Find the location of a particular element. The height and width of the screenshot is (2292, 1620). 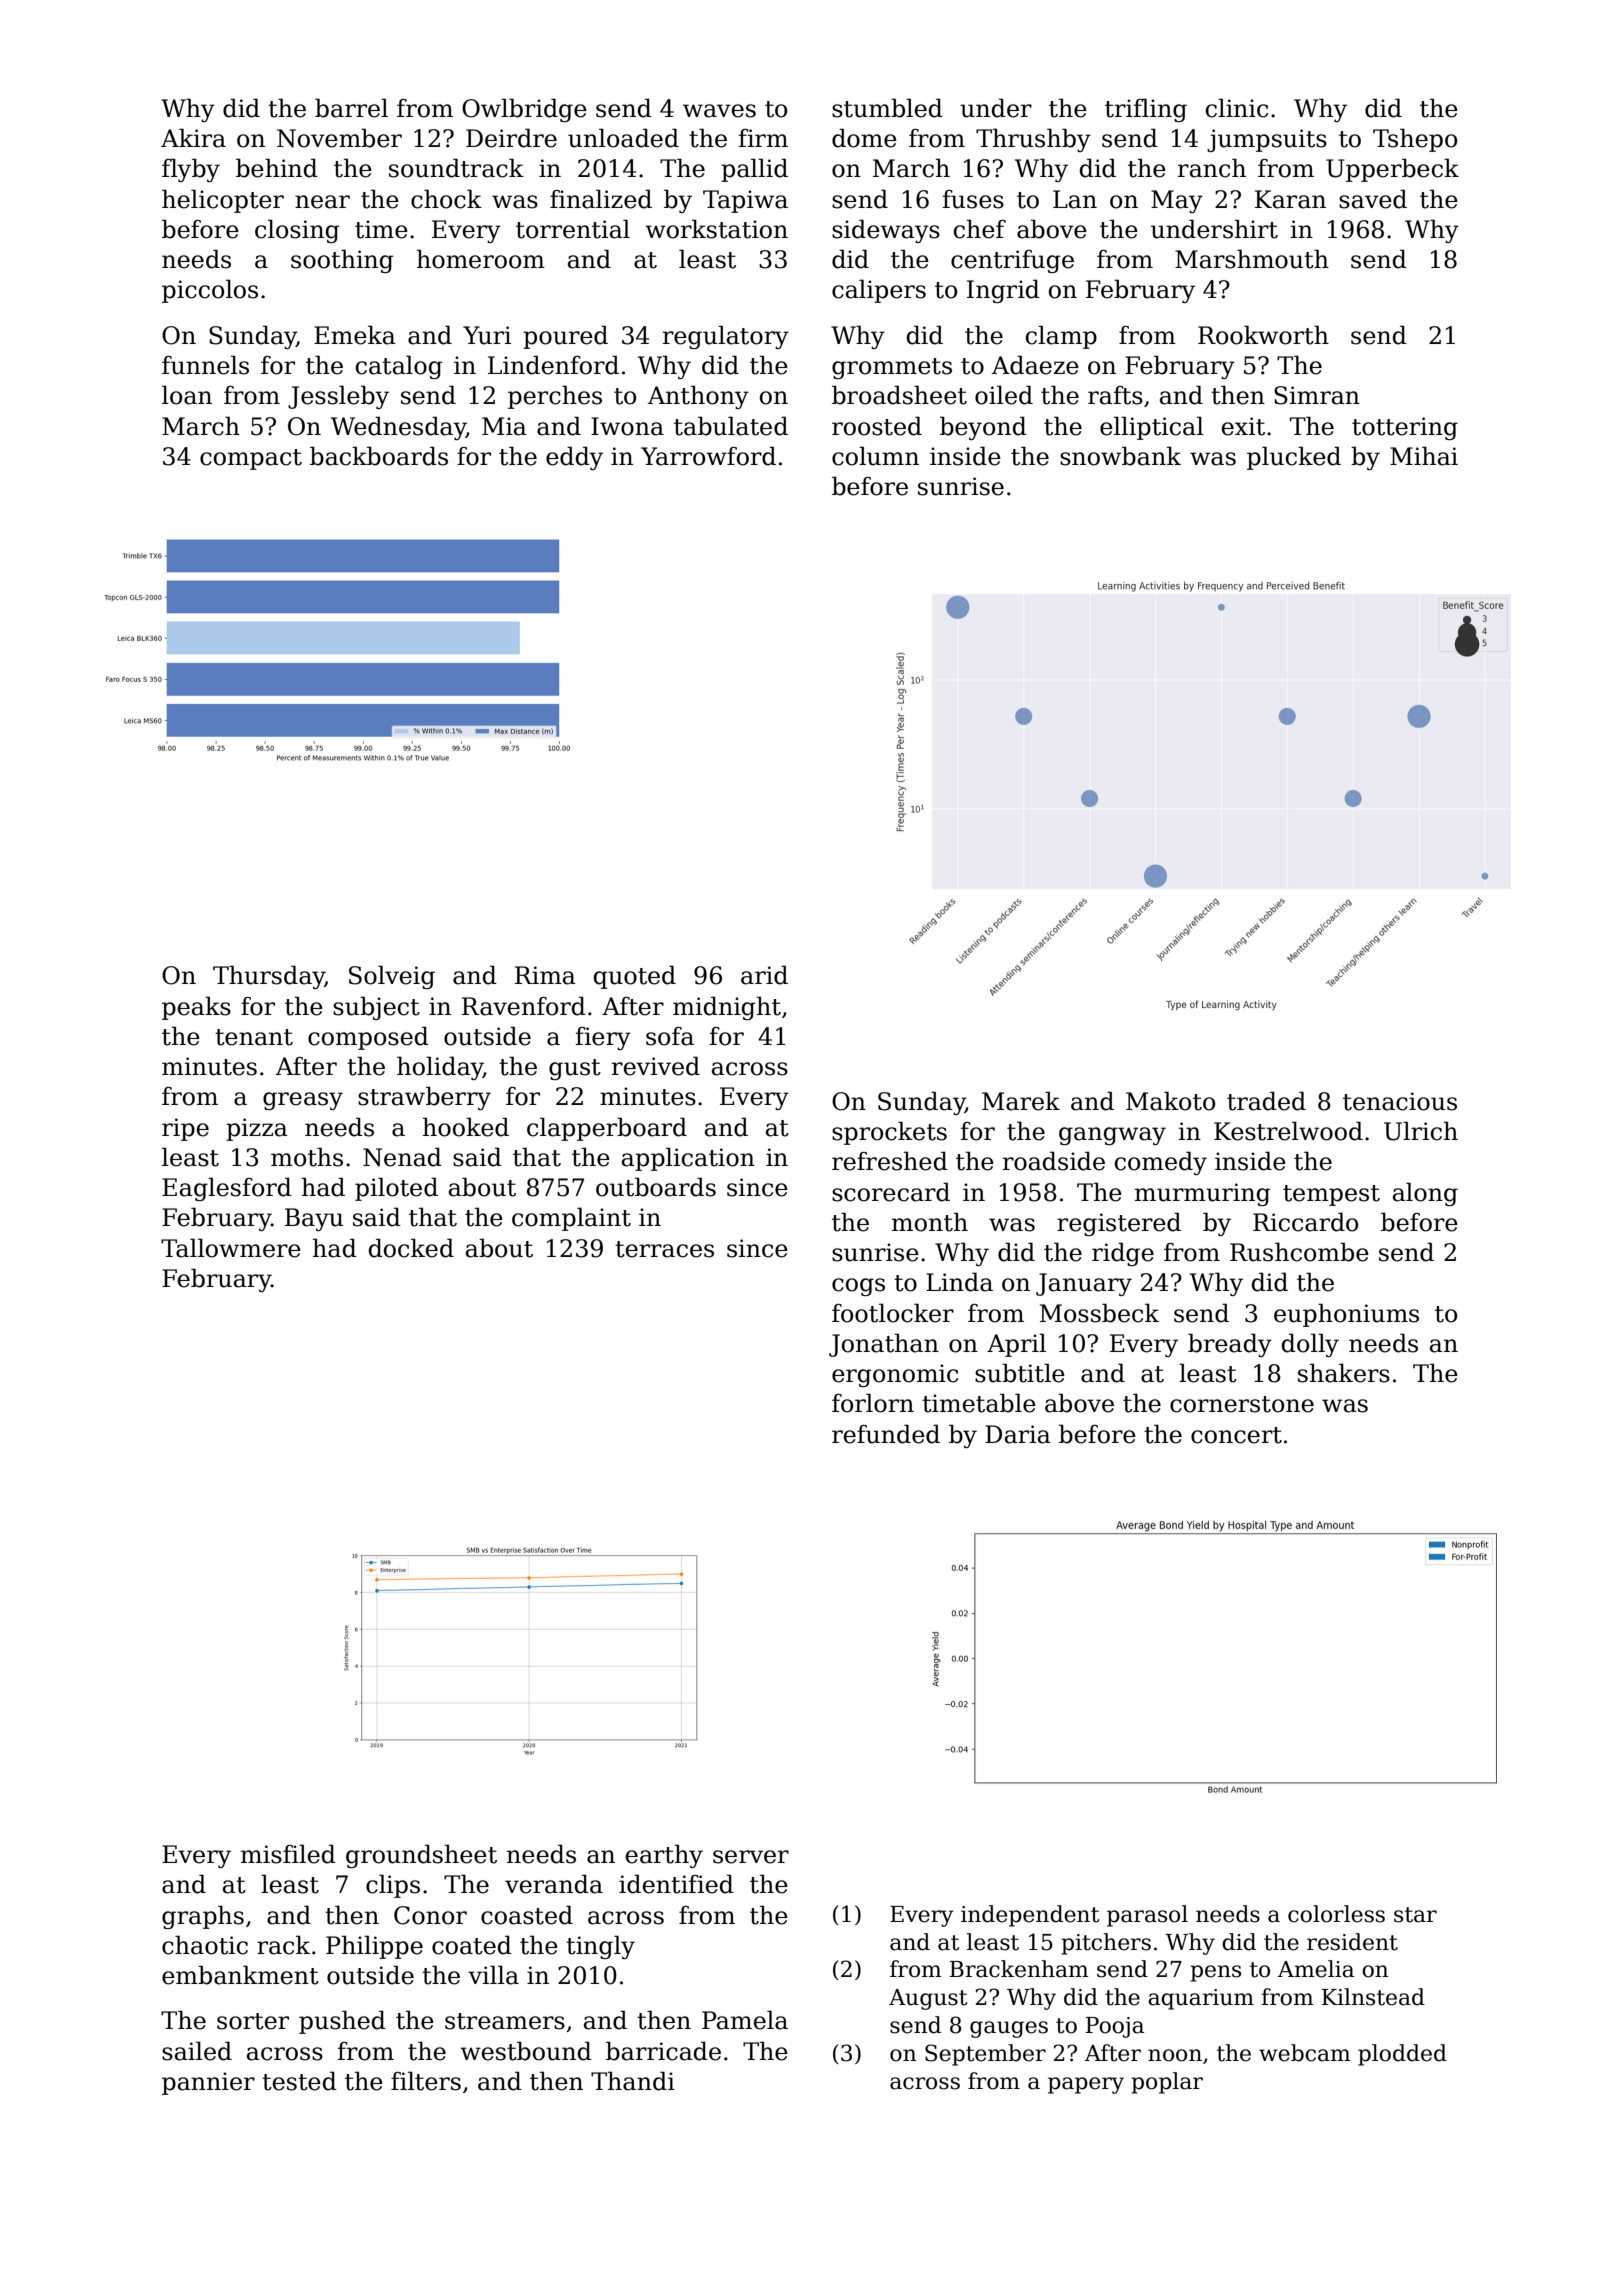

Riccardo is located at coordinates (1305, 1222).
